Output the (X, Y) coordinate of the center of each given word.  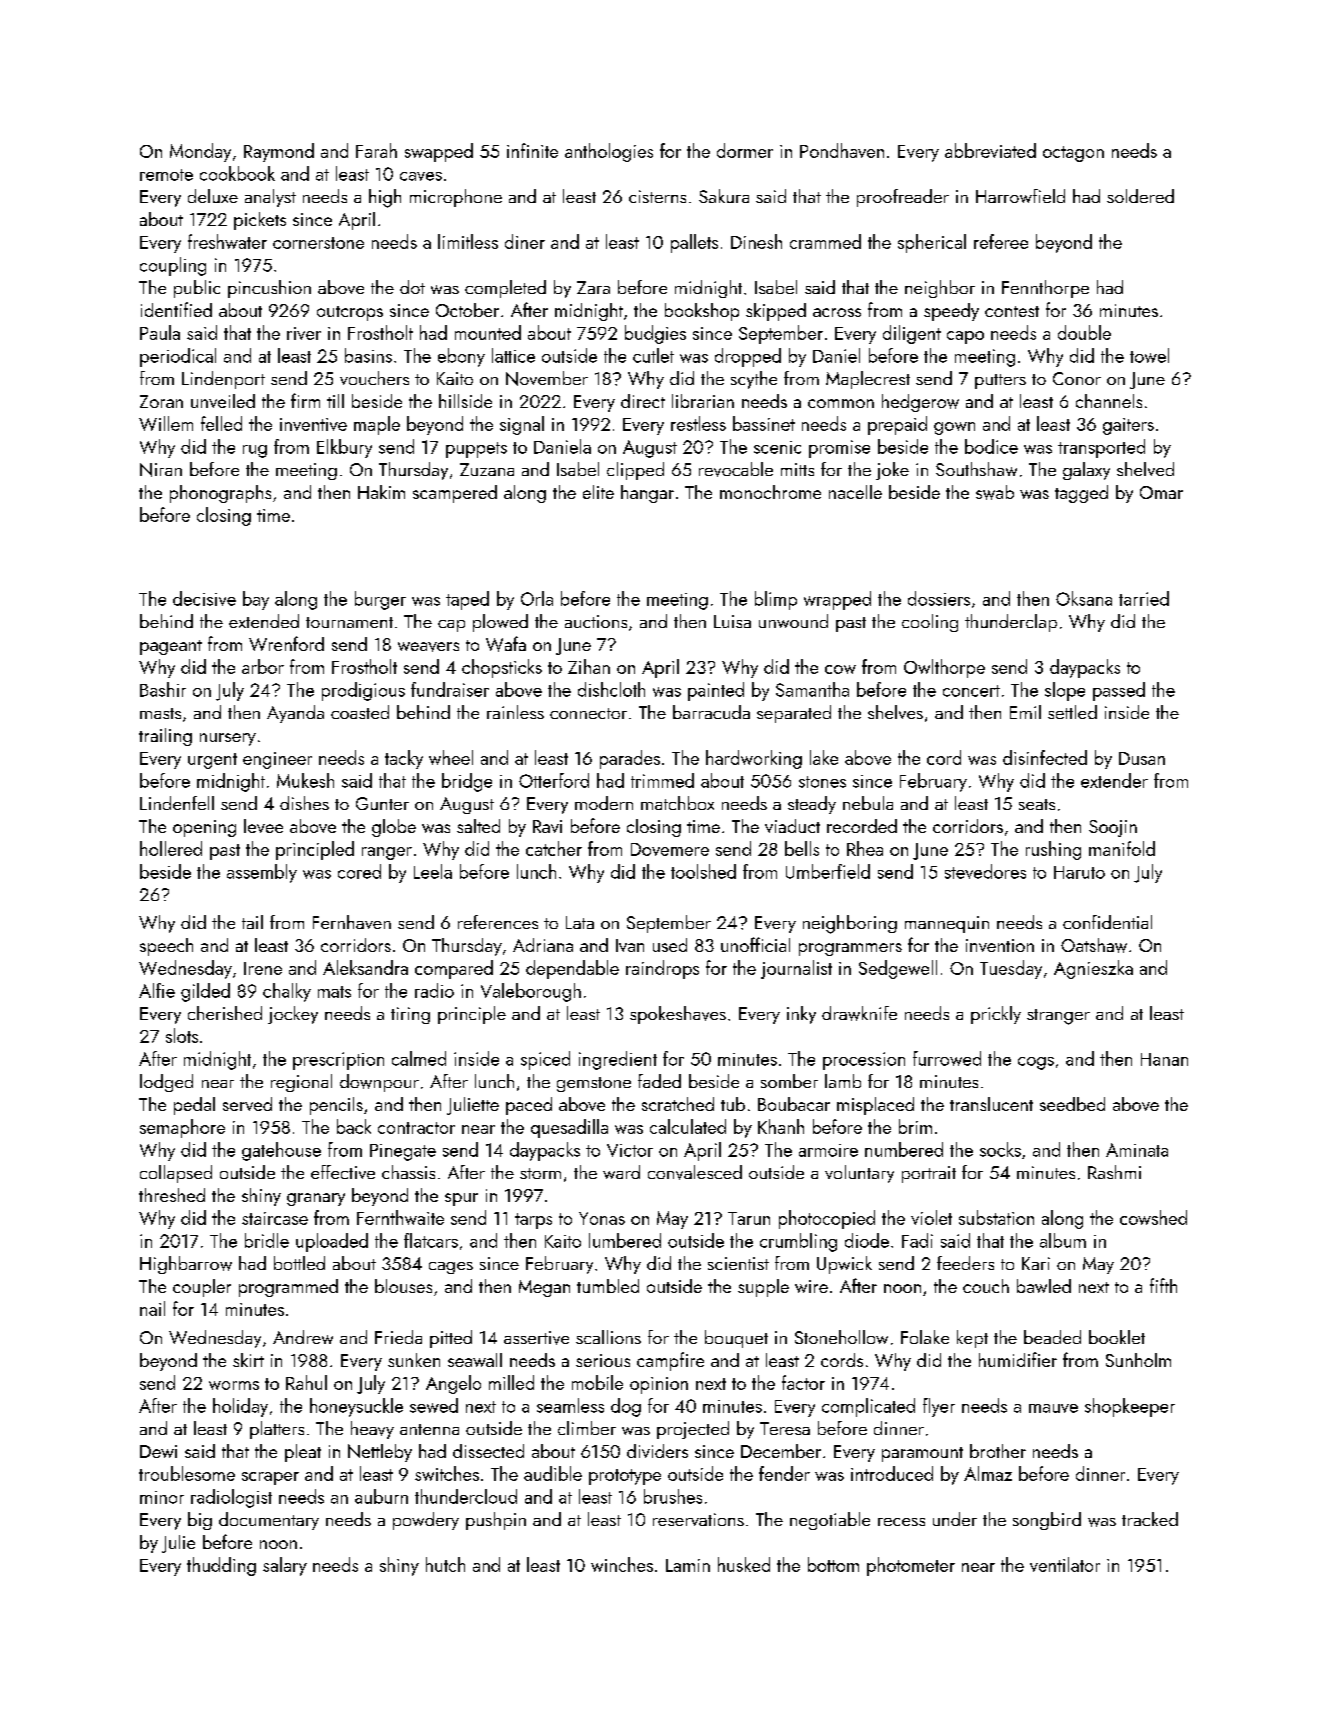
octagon (1073, 154)
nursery (228, 739)
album (1063, 1240)
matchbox (677, 803)
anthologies (609, 152)
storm (540, 1173)
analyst (270, 198)
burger (380, 600)
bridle (267, 1240)
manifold (1122, 848)
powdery (426, 1521)
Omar (1161, 492)
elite (598, 492)
